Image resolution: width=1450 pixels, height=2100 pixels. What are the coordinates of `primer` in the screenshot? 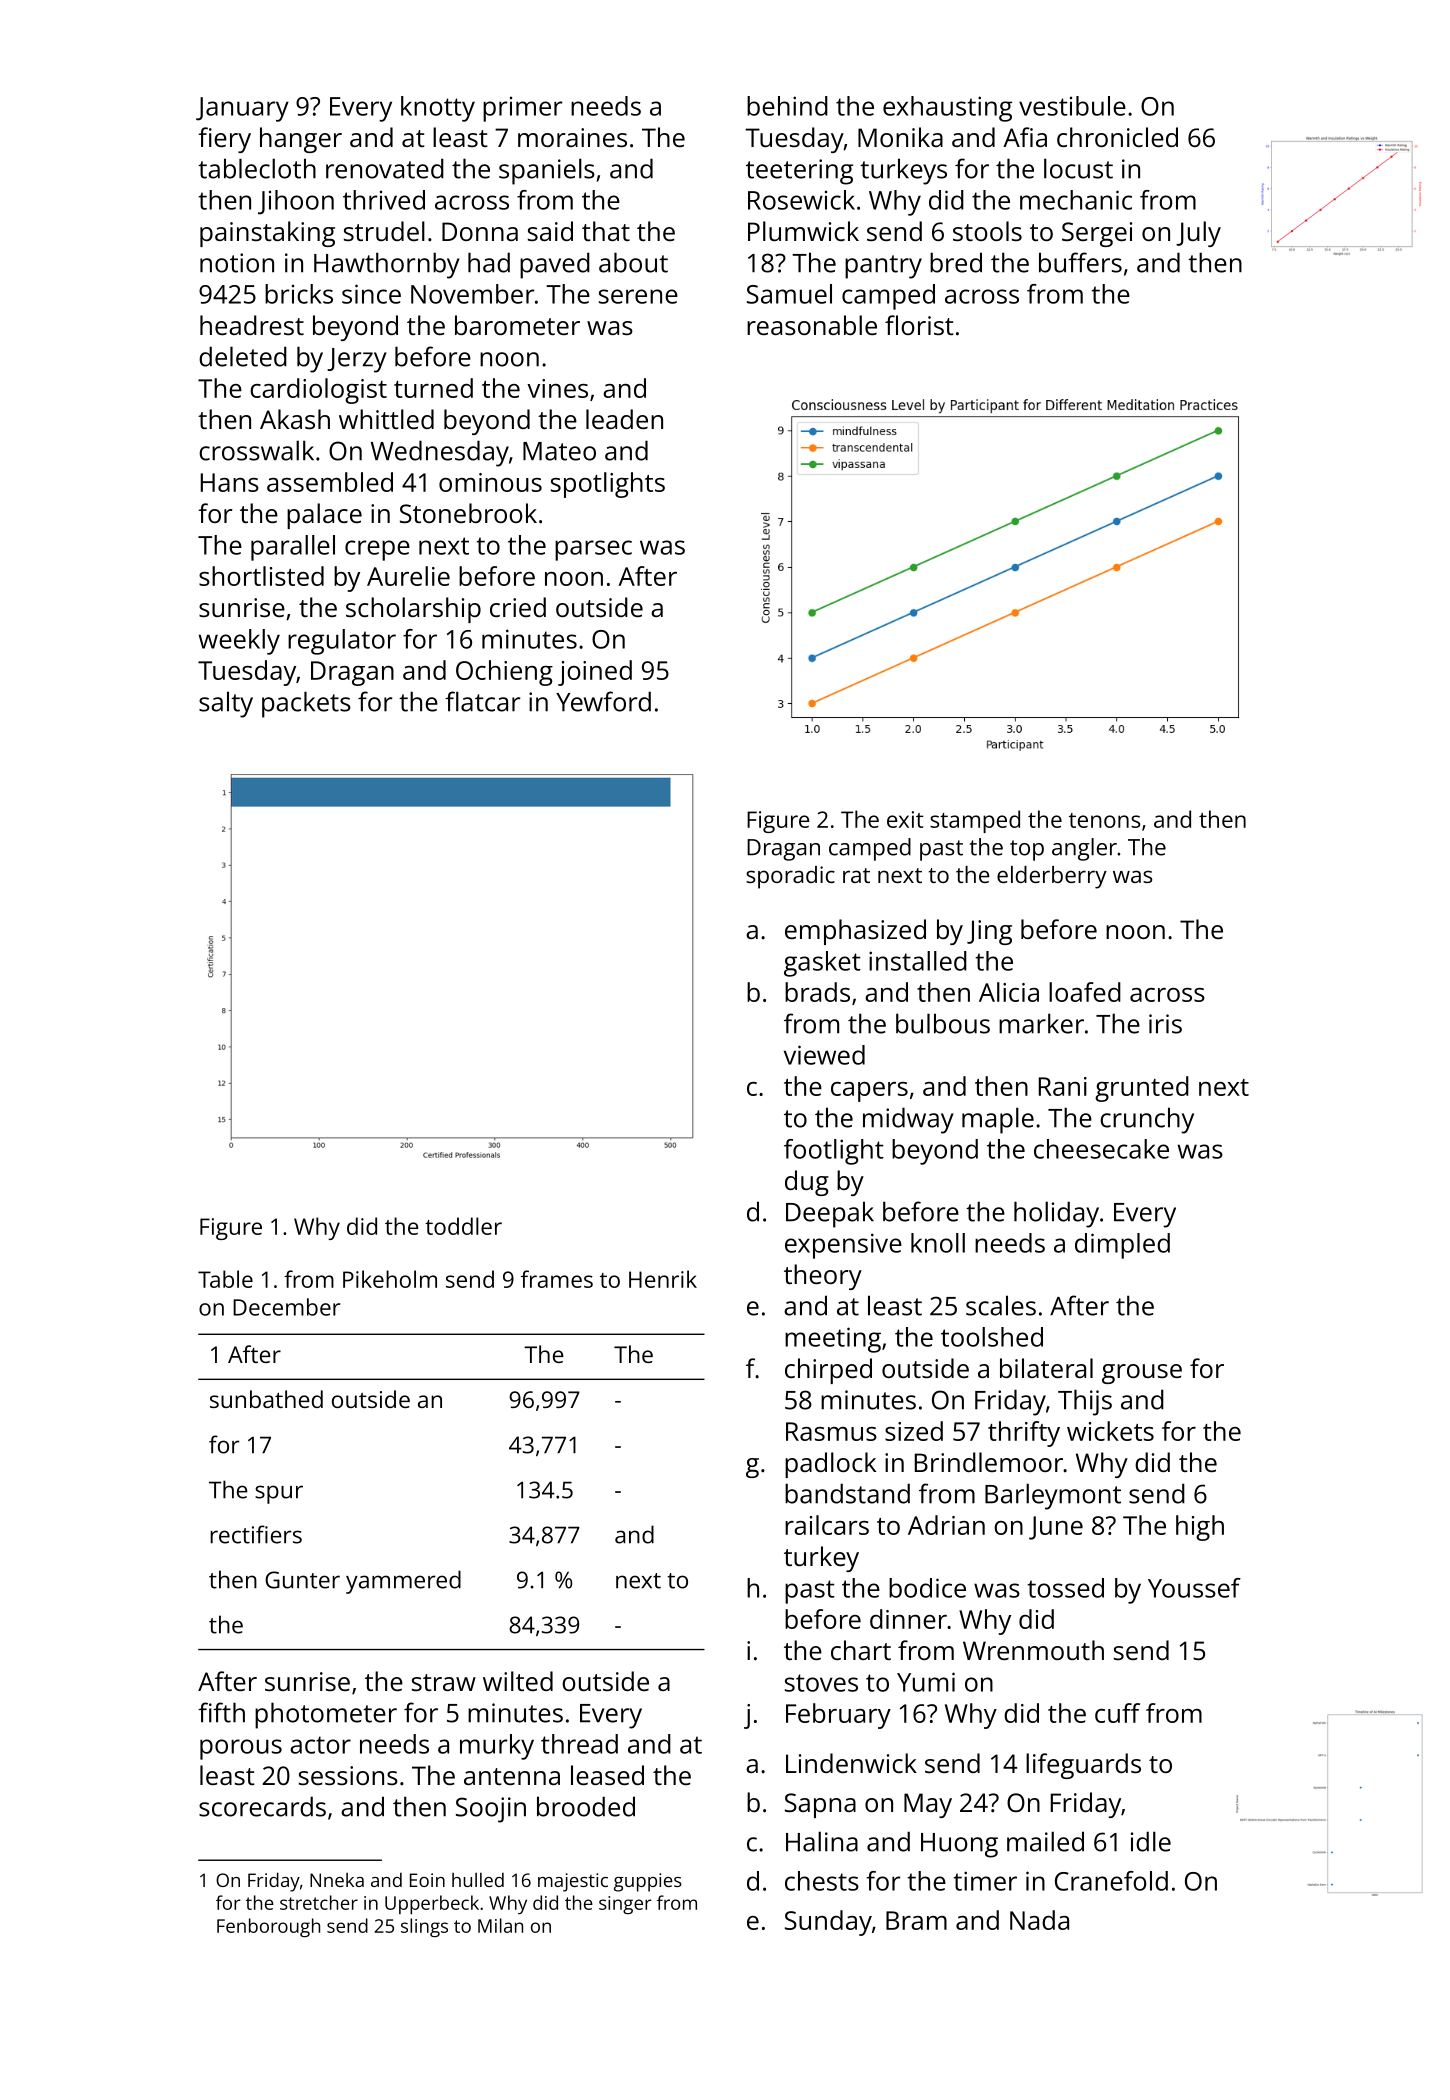 It's located at (522, 109).
